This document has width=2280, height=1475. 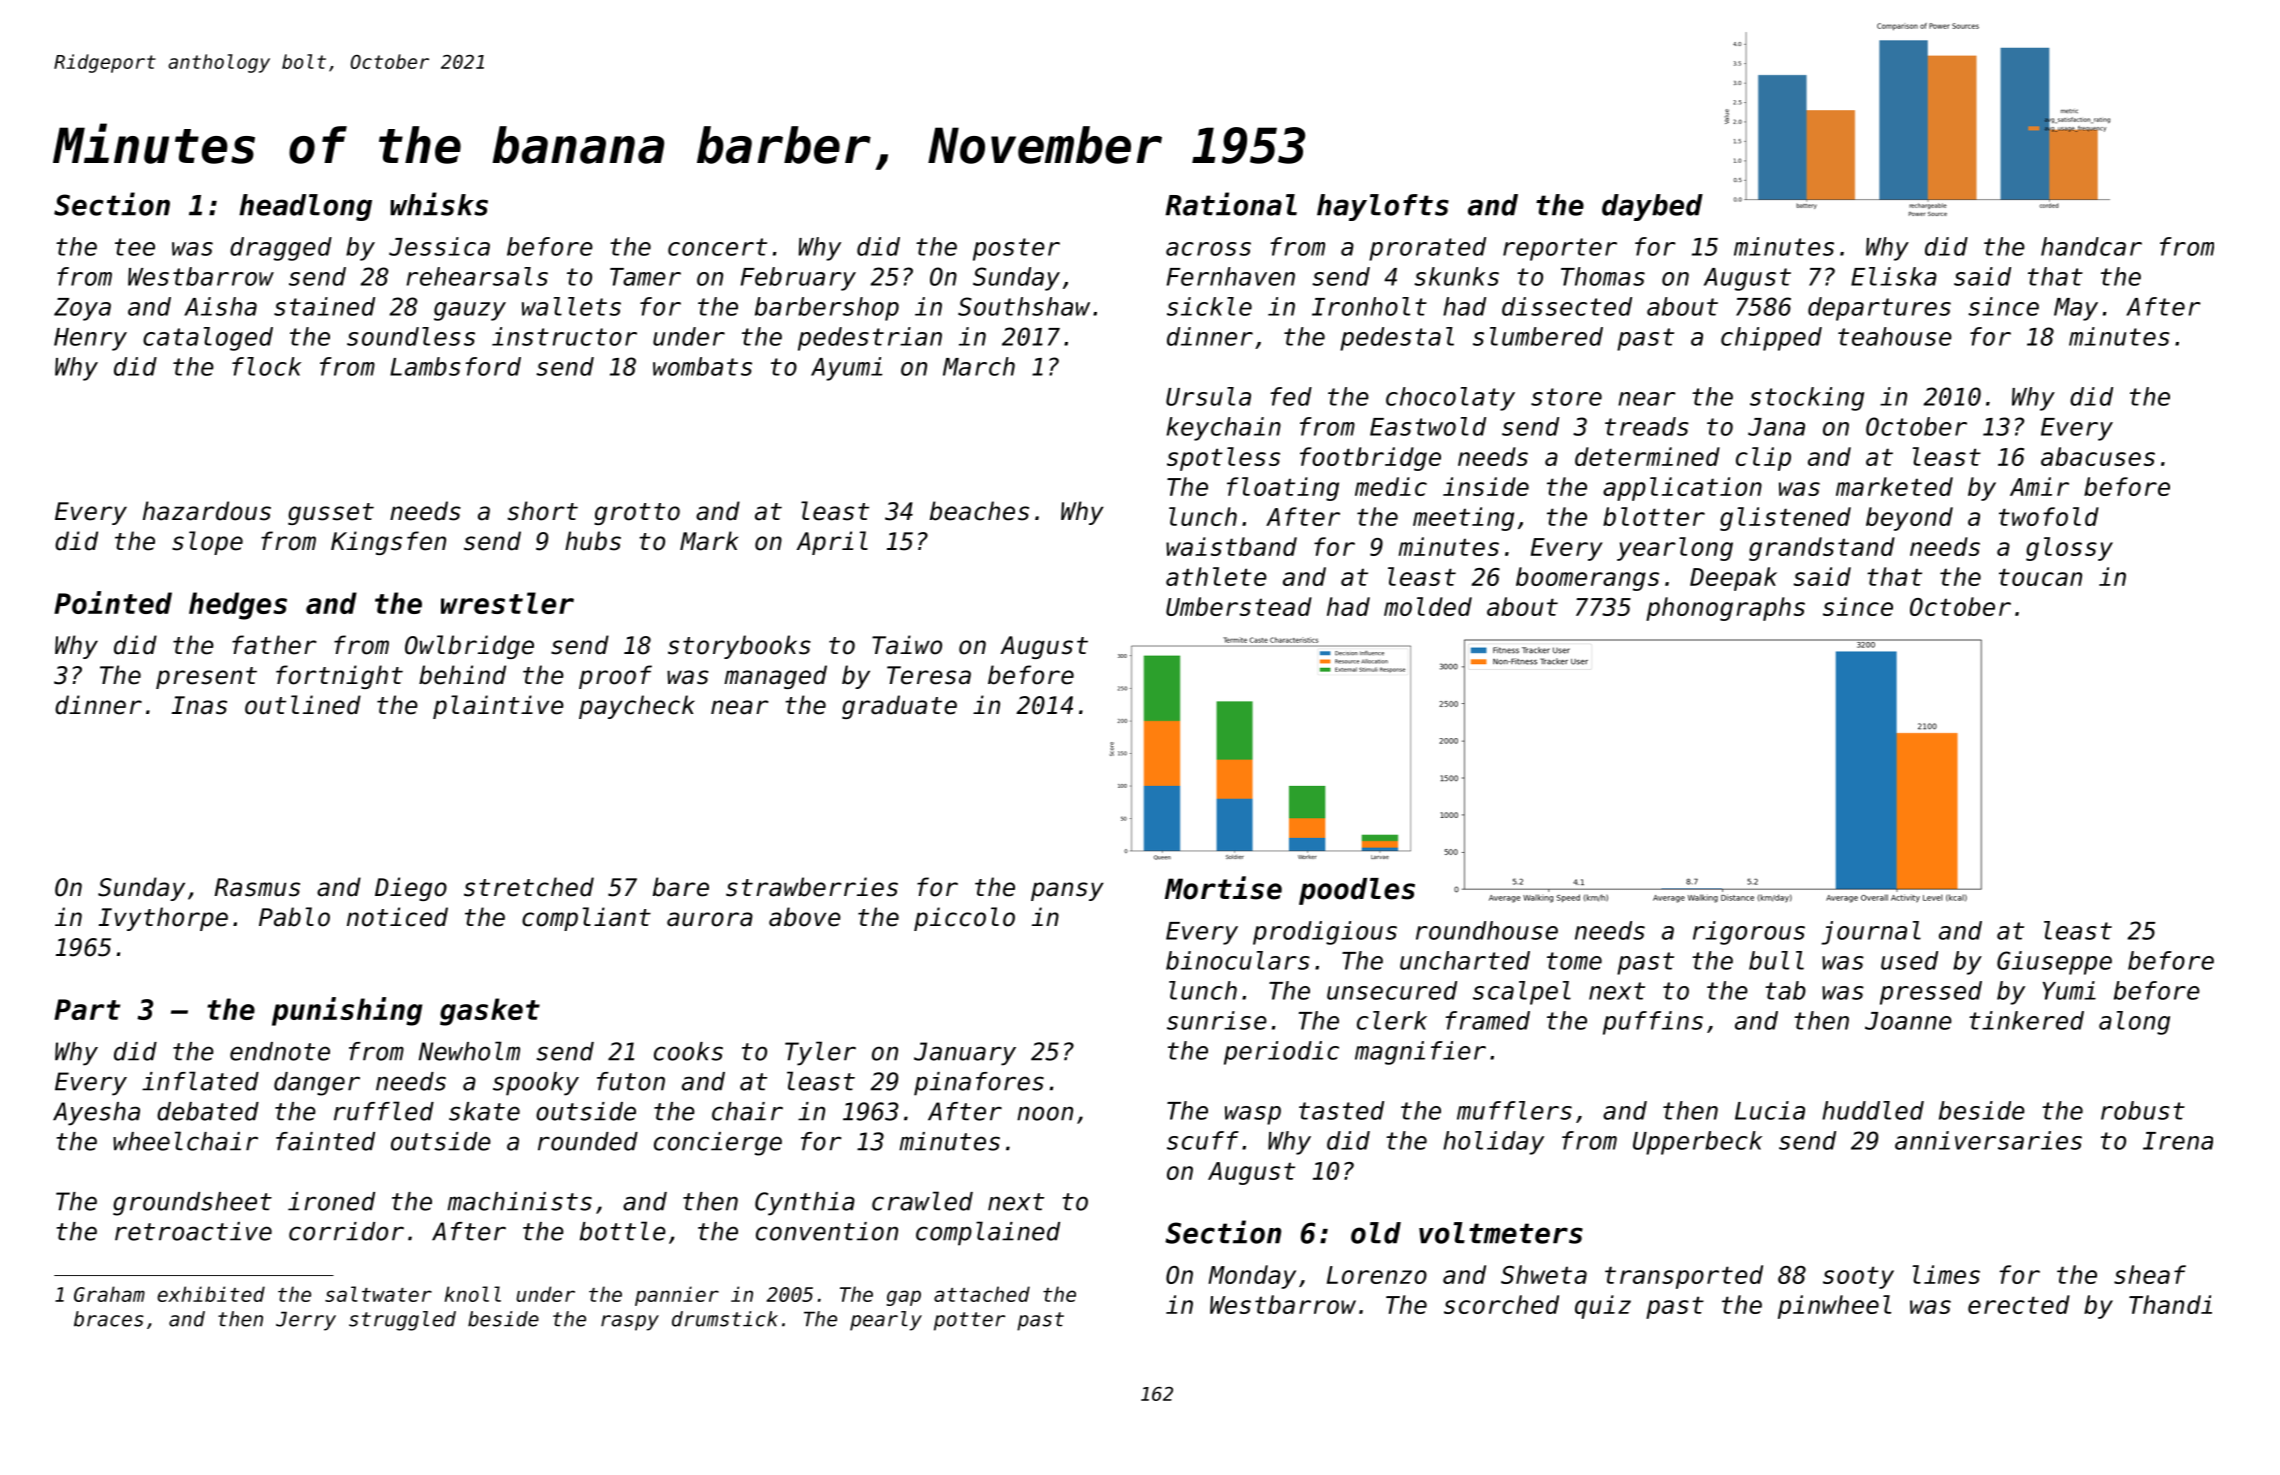 What do you see at coordinates (1871, 933) in the document?
I see `journal` at bounding box center [1871, 933].
